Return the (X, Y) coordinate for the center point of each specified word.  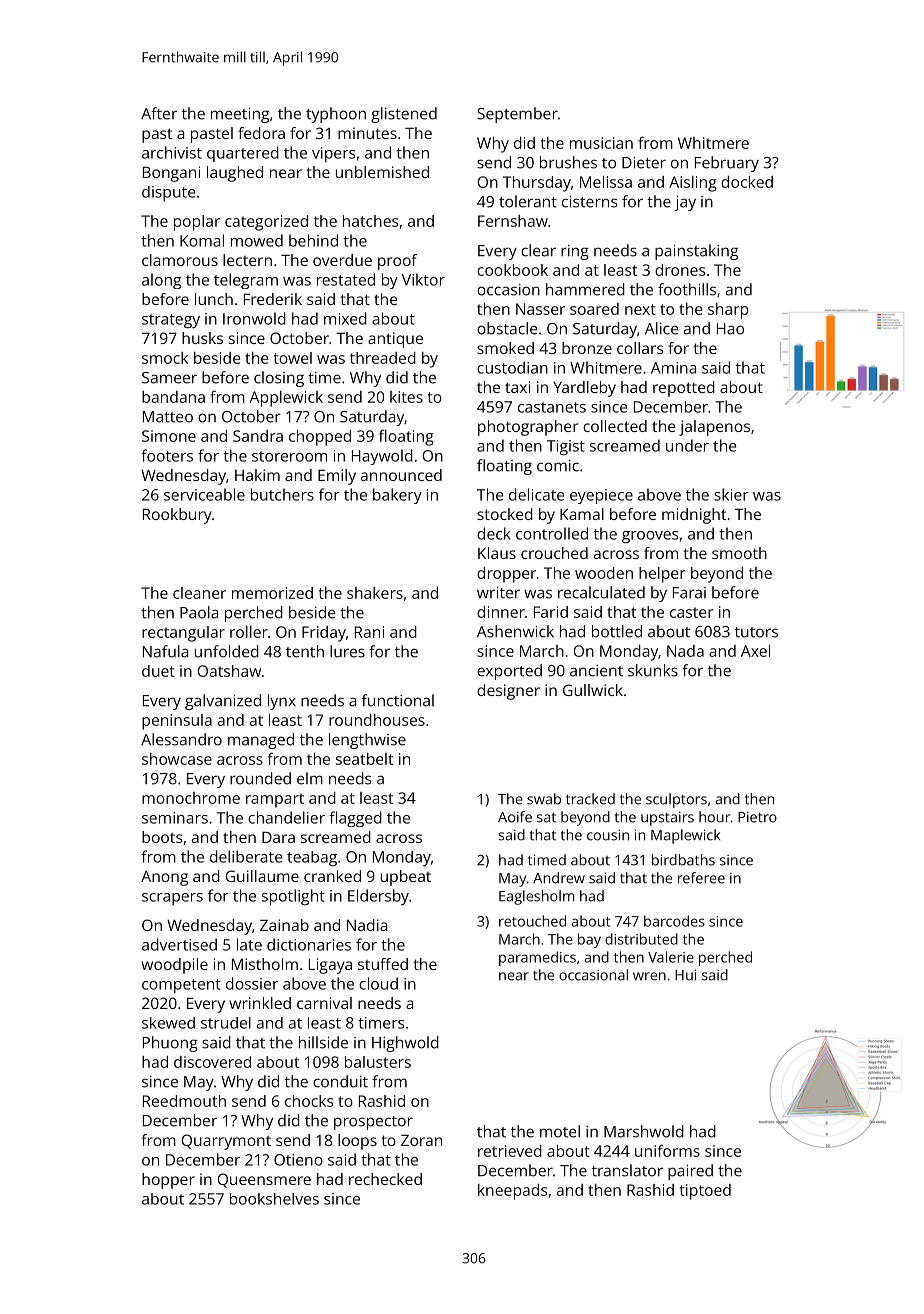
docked (747, 182)
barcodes (674, 921)
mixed (345, 318)
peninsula (177, 722)
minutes (367, 133)
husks (202, 338)
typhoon (336, 115)
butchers (282, 494)
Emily (337, 477)
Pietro (757, 817)
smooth (739, 553)
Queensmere (264, 1180)
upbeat (405, 878)
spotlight (293, 897)
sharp (728, 311)
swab (544, 799)
